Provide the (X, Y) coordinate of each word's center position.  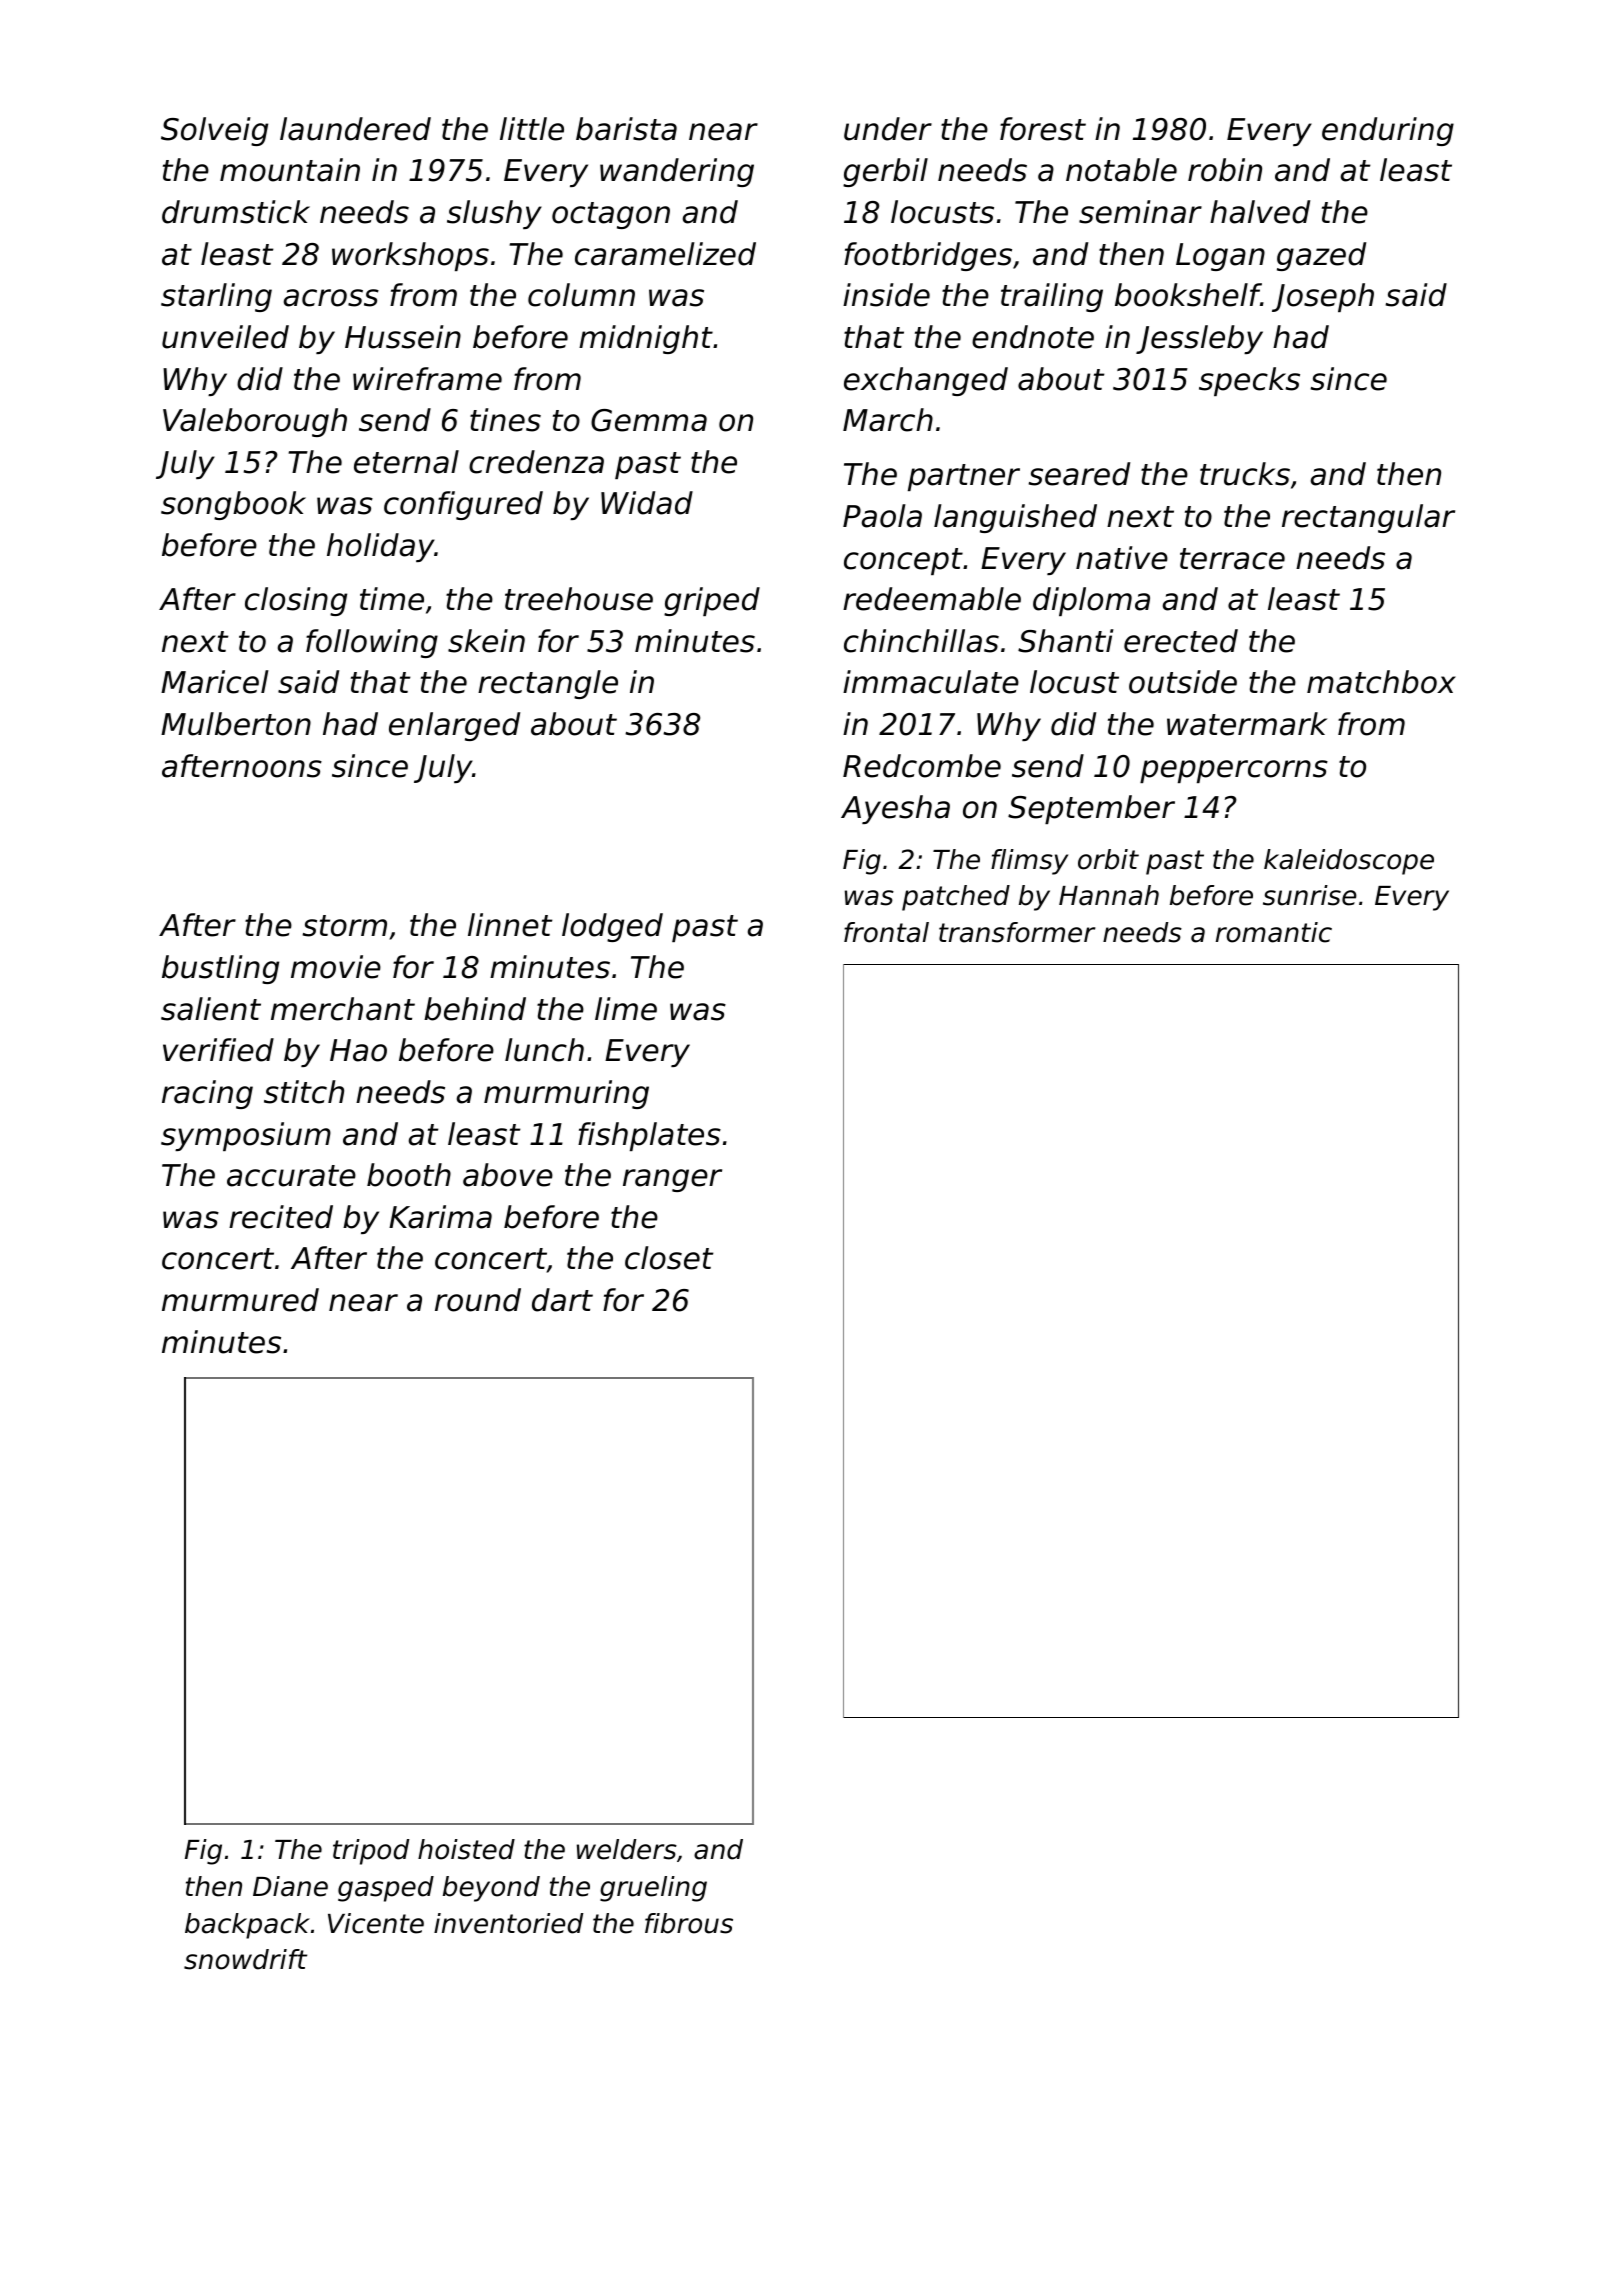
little (532, 129)
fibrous (689, 1923)
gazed (1321, 256)
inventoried (508, 1923)
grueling (653, 1889)
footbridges (928, 256)
